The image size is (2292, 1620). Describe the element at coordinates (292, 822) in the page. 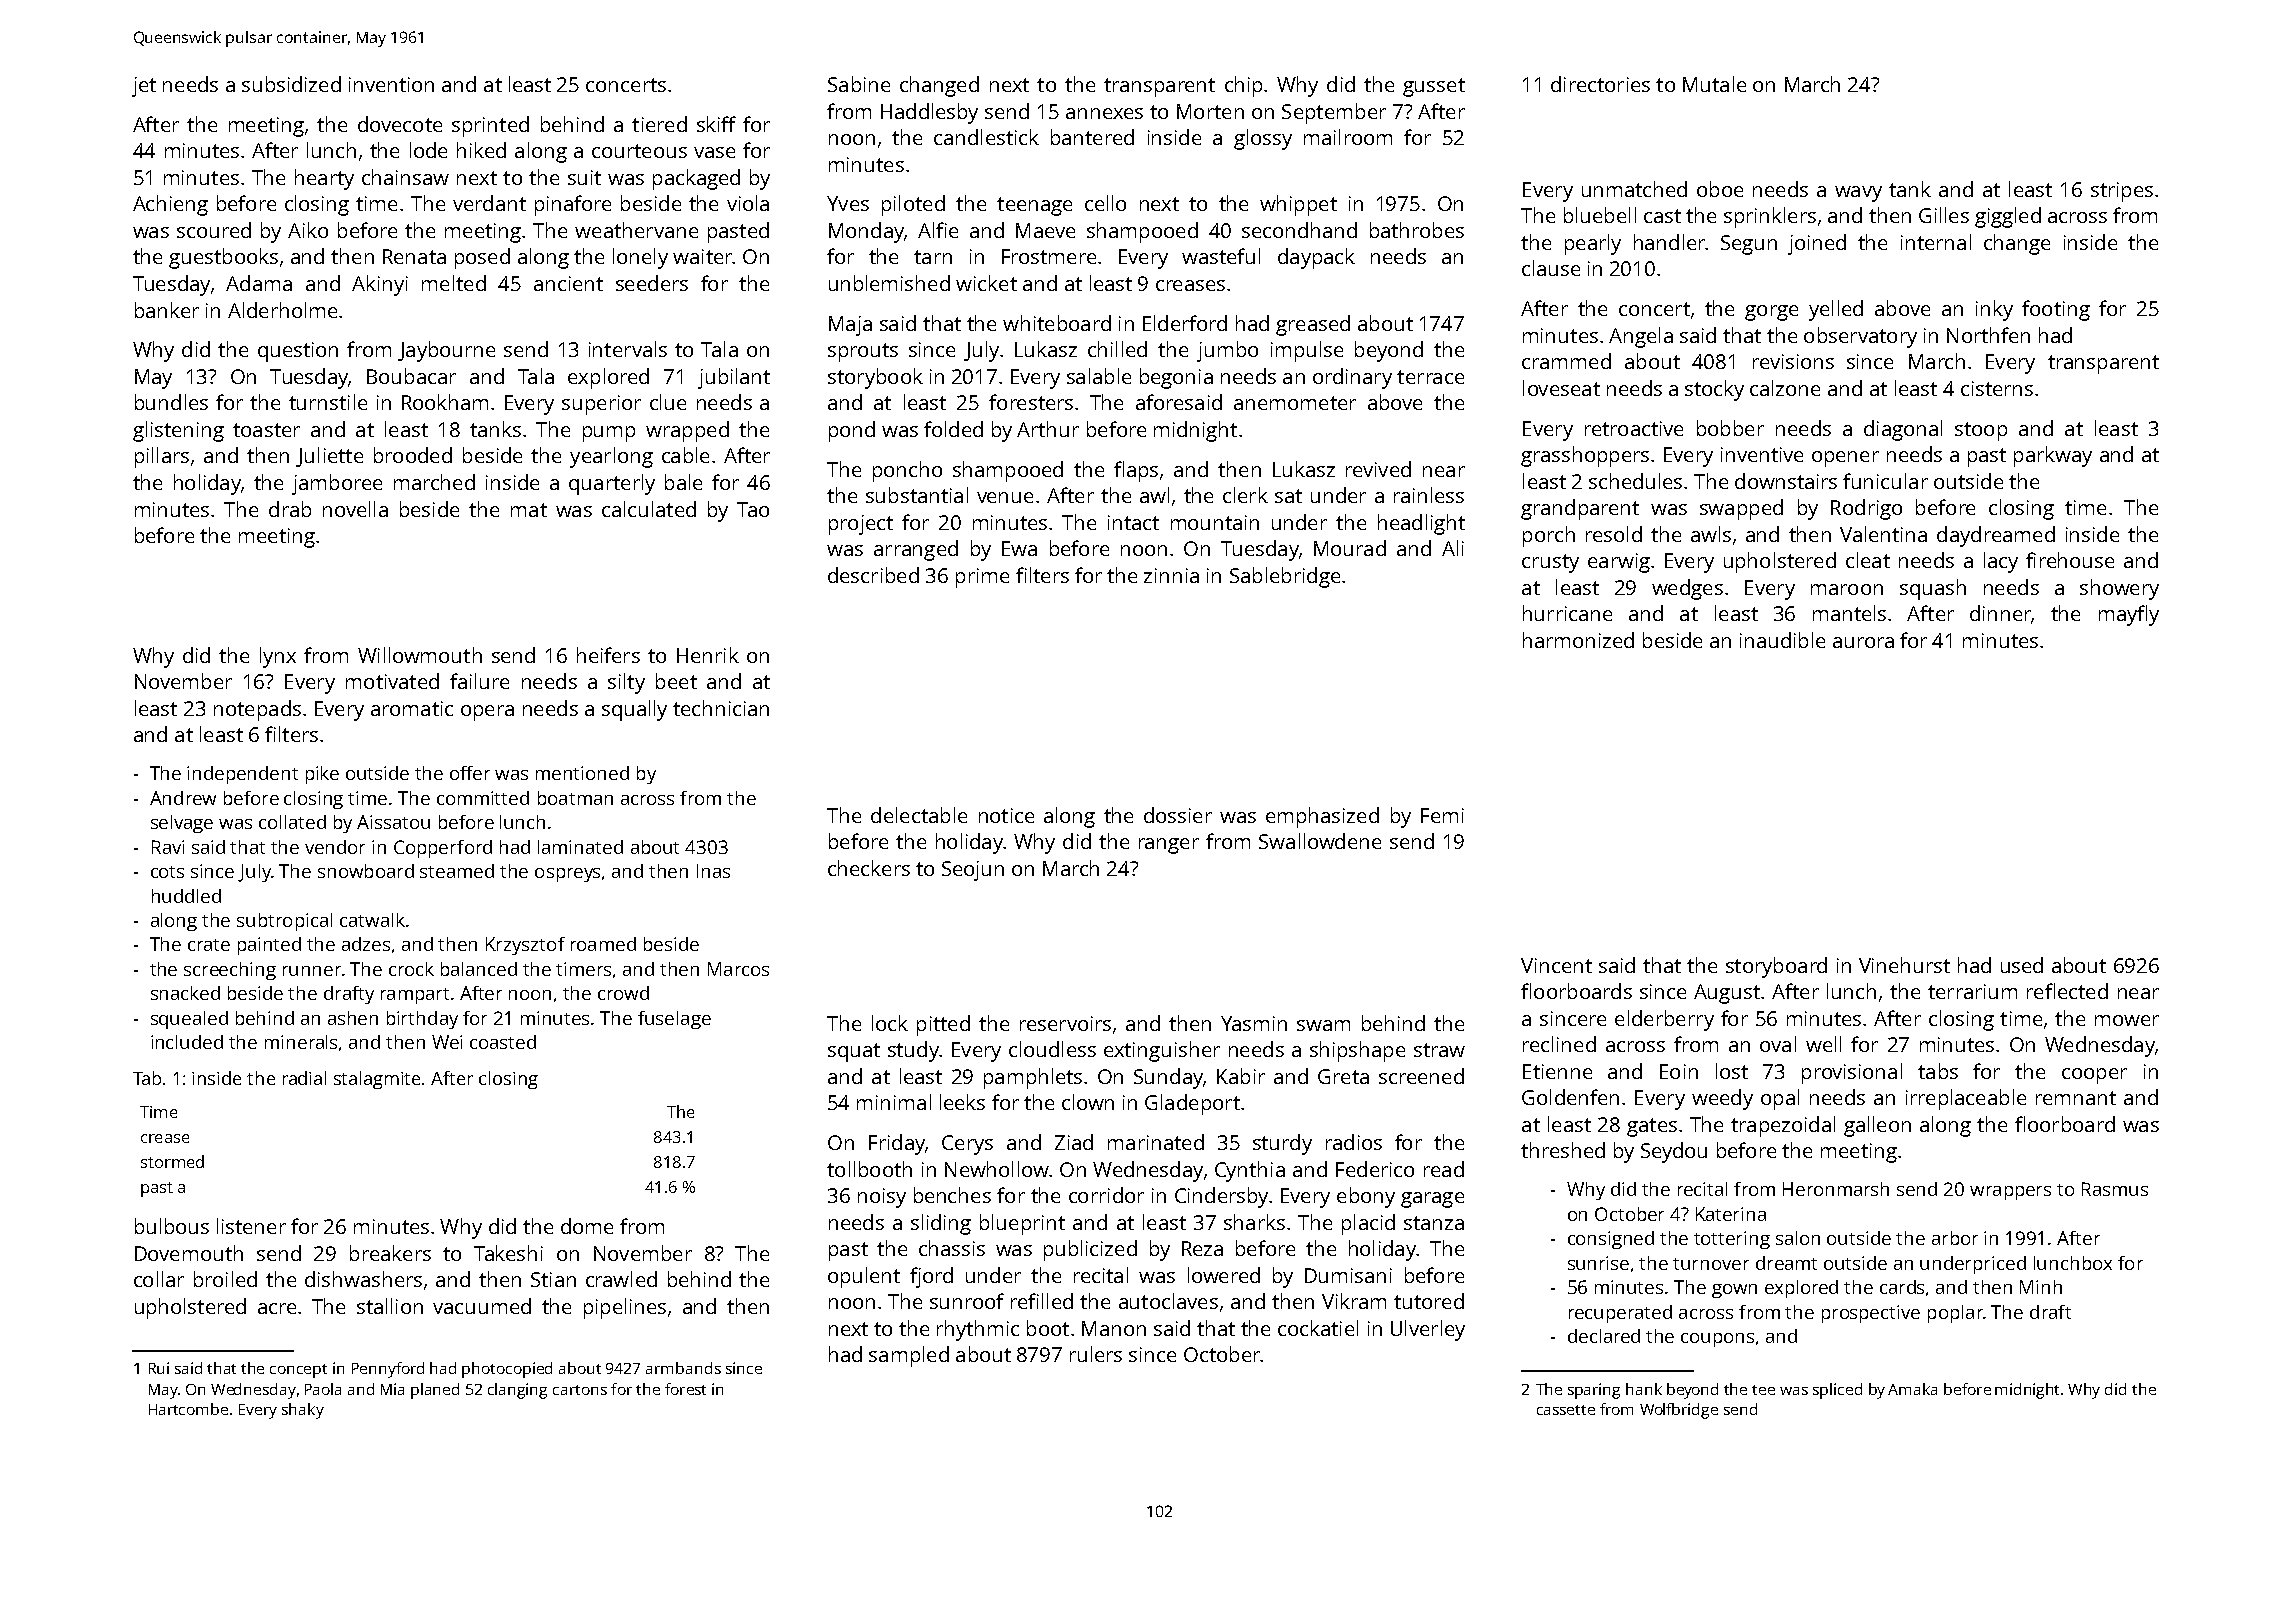

I see `collated` at that location.
